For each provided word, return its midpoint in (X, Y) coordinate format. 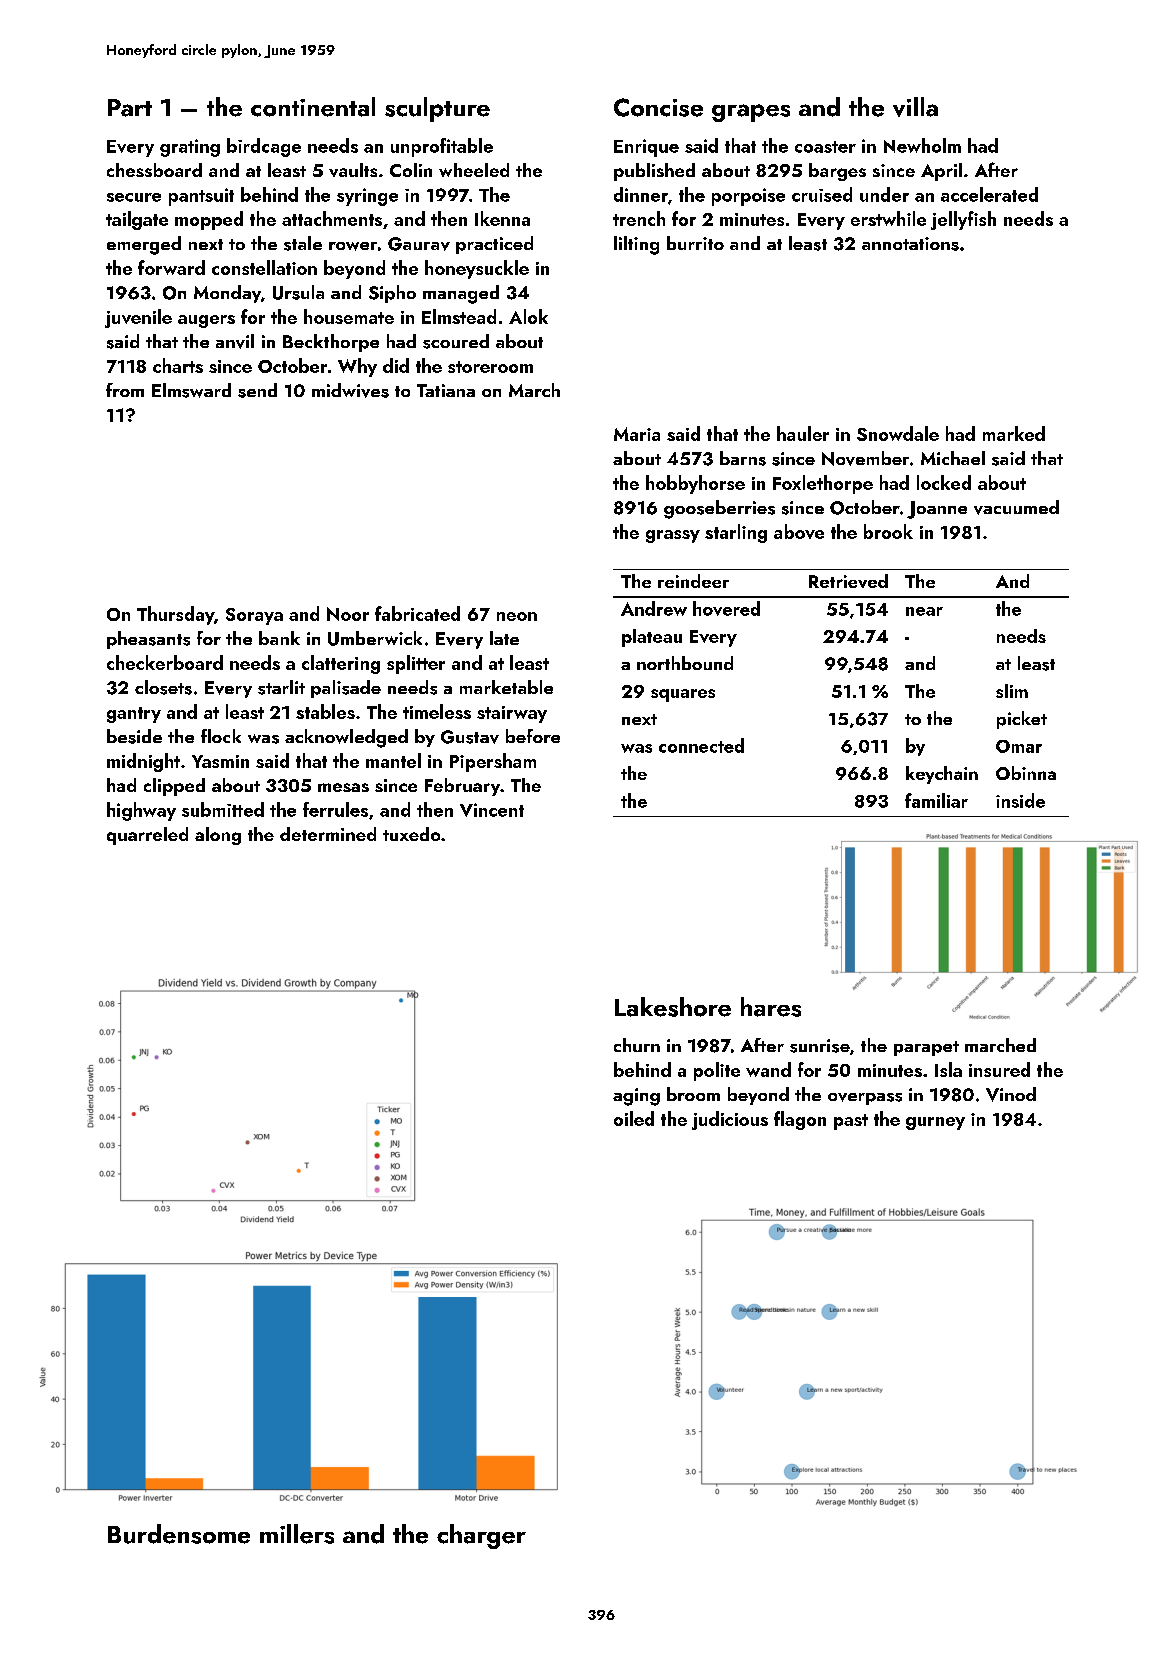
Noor (348, 614)
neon (517, 616)
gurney (935, 1123)
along (218, 836)
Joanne (937, 510)
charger (481, 1536)
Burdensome (179, 1534)
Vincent (492, 810)
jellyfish (963, 220)
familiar (936, 800)
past (851, 1122)
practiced (494, 245)
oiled (634, 1118)
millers (297, 1534)
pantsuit (201, 197)
